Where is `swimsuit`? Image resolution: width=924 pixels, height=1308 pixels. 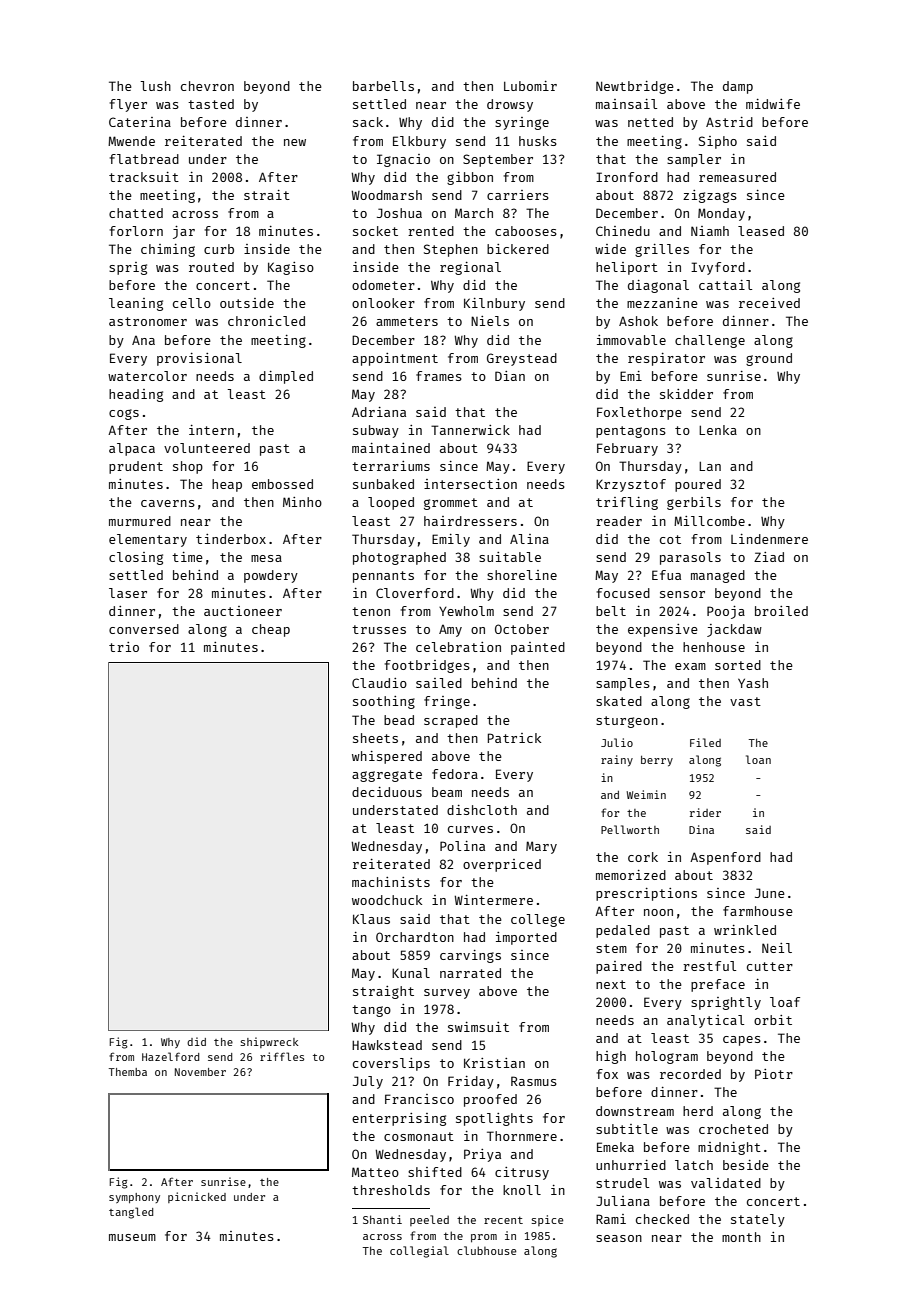 swimsuit is located at coordinates (478, 1027).
